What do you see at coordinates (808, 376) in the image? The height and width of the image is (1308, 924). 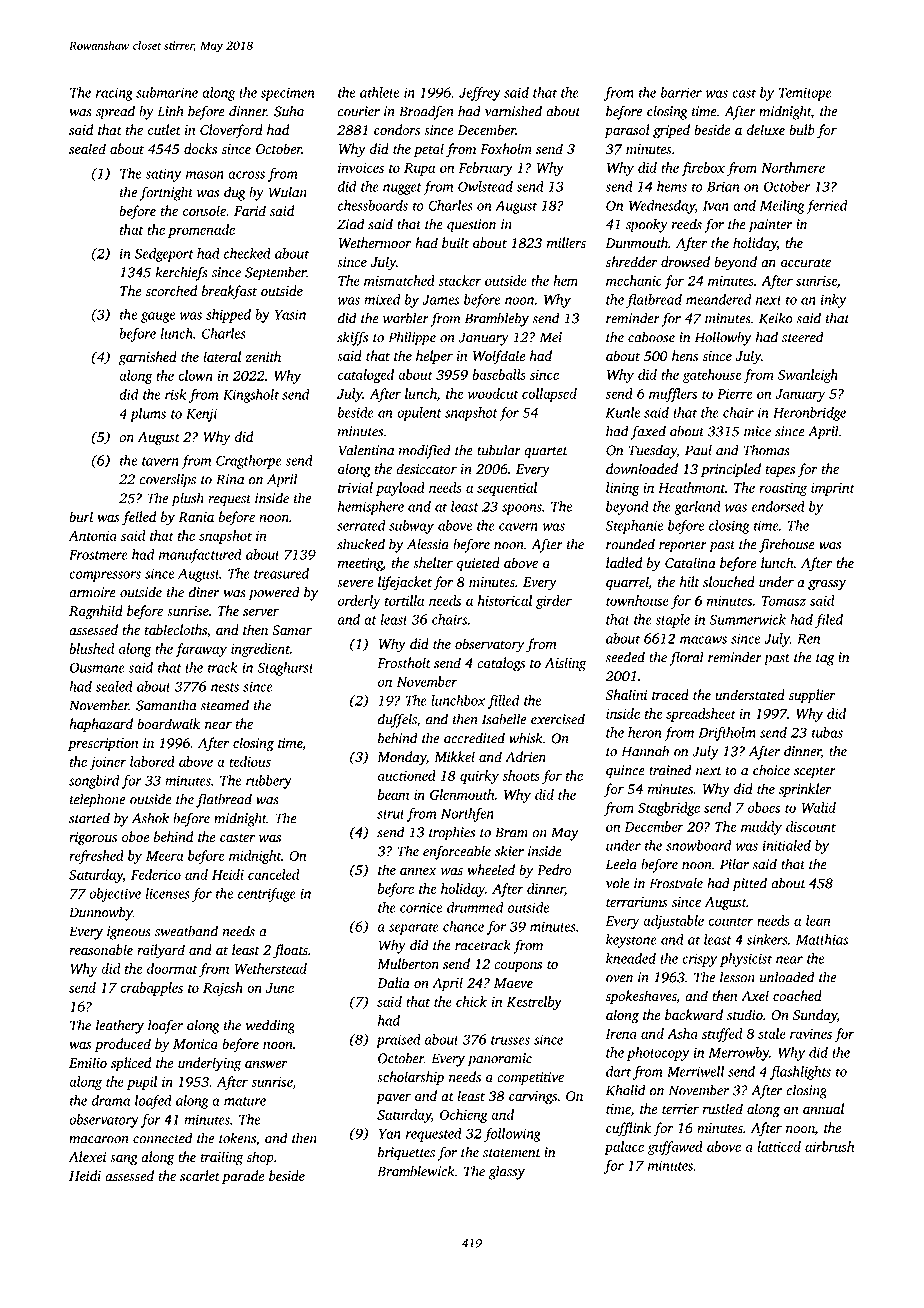 I see `Swanleigh` at bounding box center [808, 376].
